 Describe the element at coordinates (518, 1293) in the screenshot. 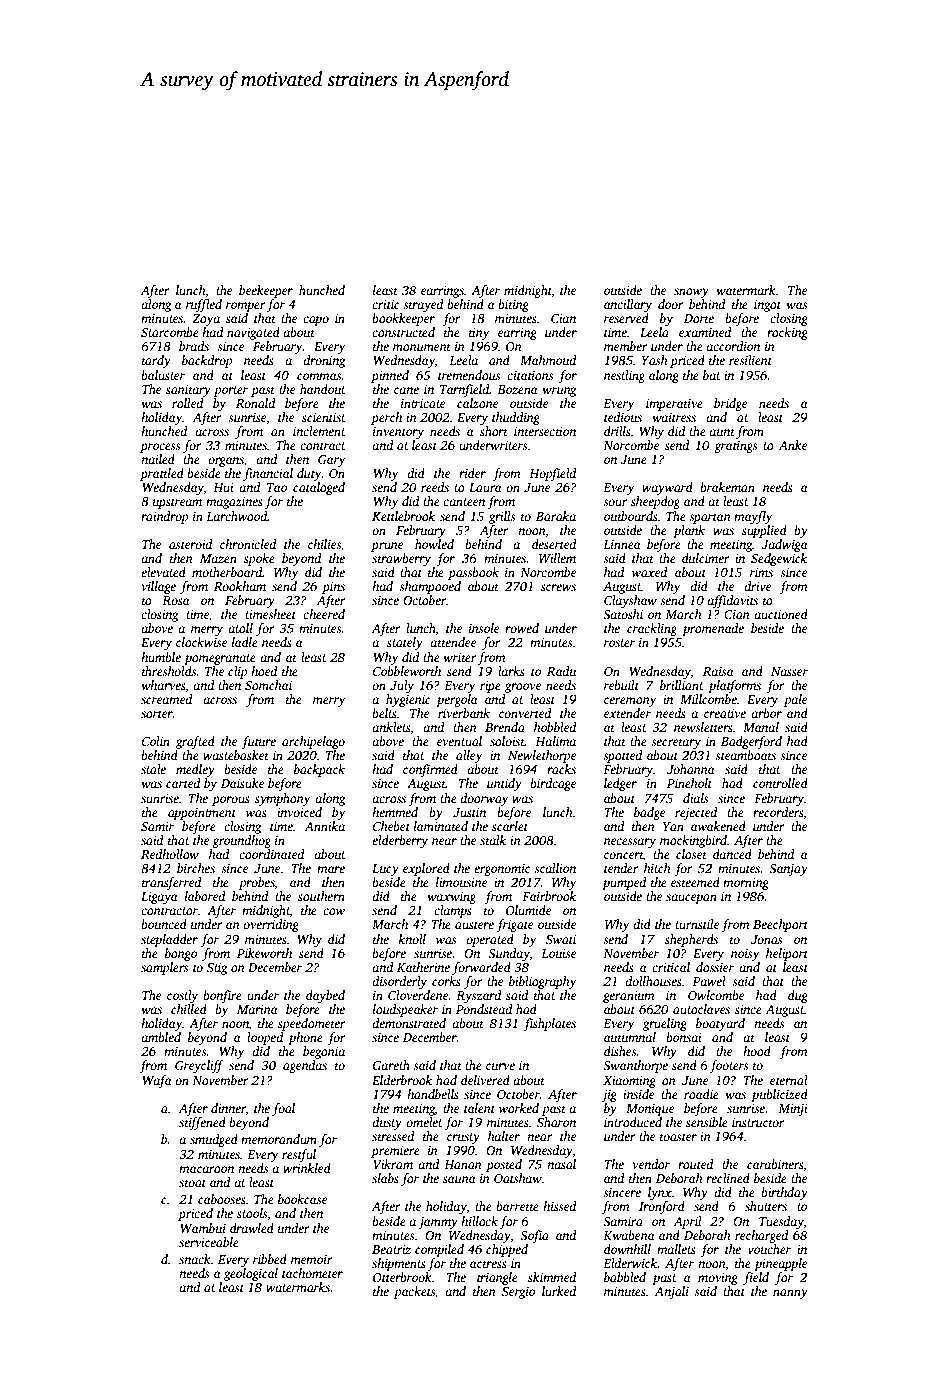

I see `Sergio` at that location.
